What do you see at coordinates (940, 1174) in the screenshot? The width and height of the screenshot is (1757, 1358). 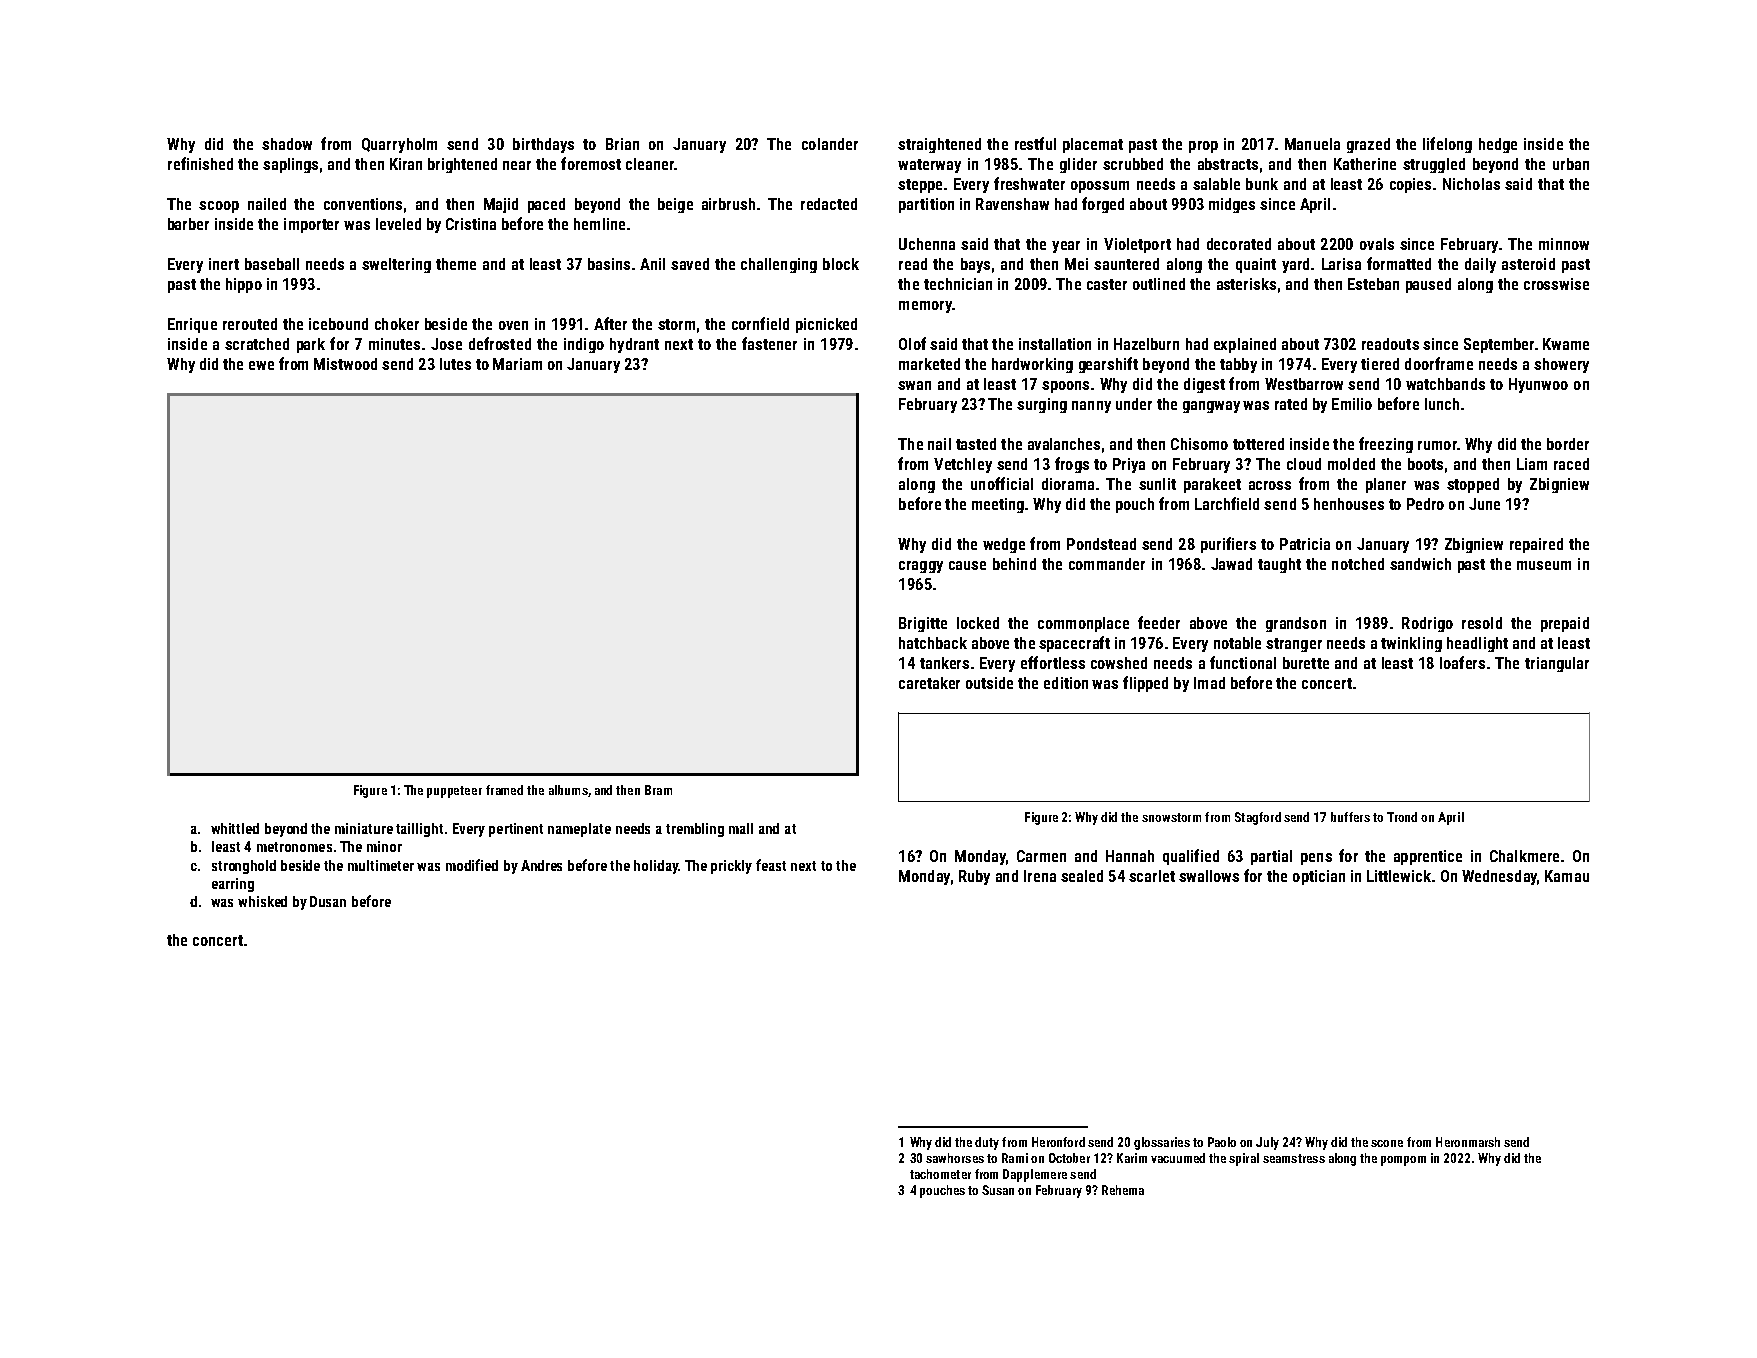 I see `tachometer` at bounding box center [940, 1174].
